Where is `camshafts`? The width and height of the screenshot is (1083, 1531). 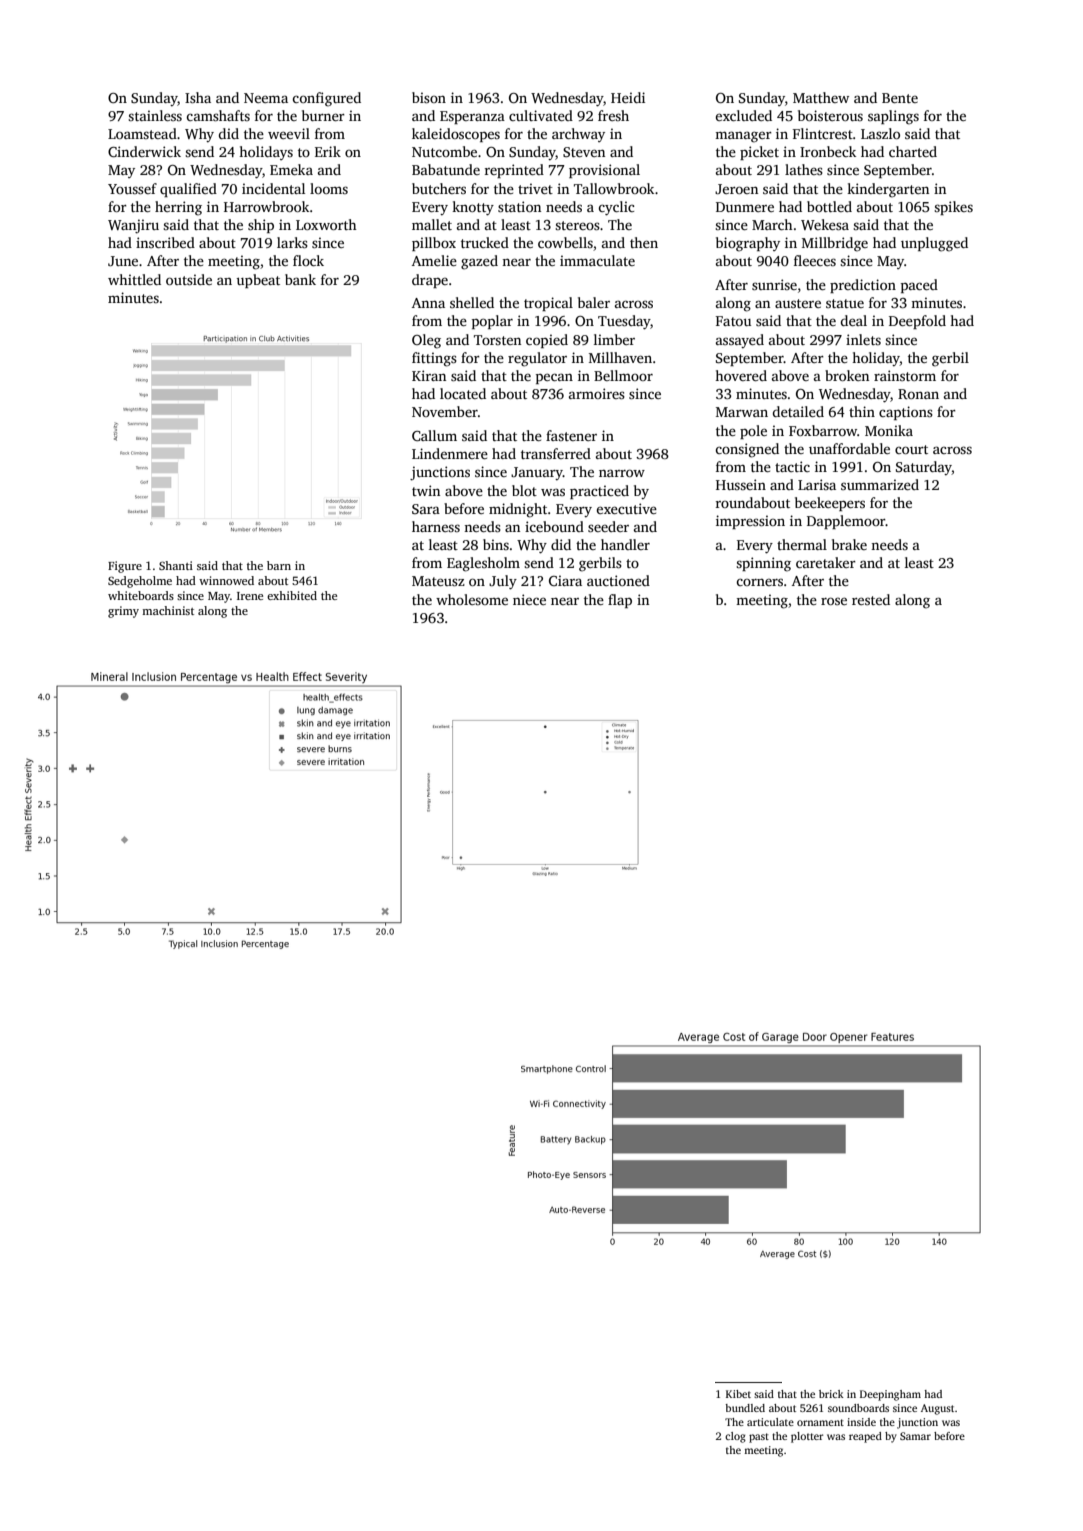
camshafts is located at coordinates (218, 115).
